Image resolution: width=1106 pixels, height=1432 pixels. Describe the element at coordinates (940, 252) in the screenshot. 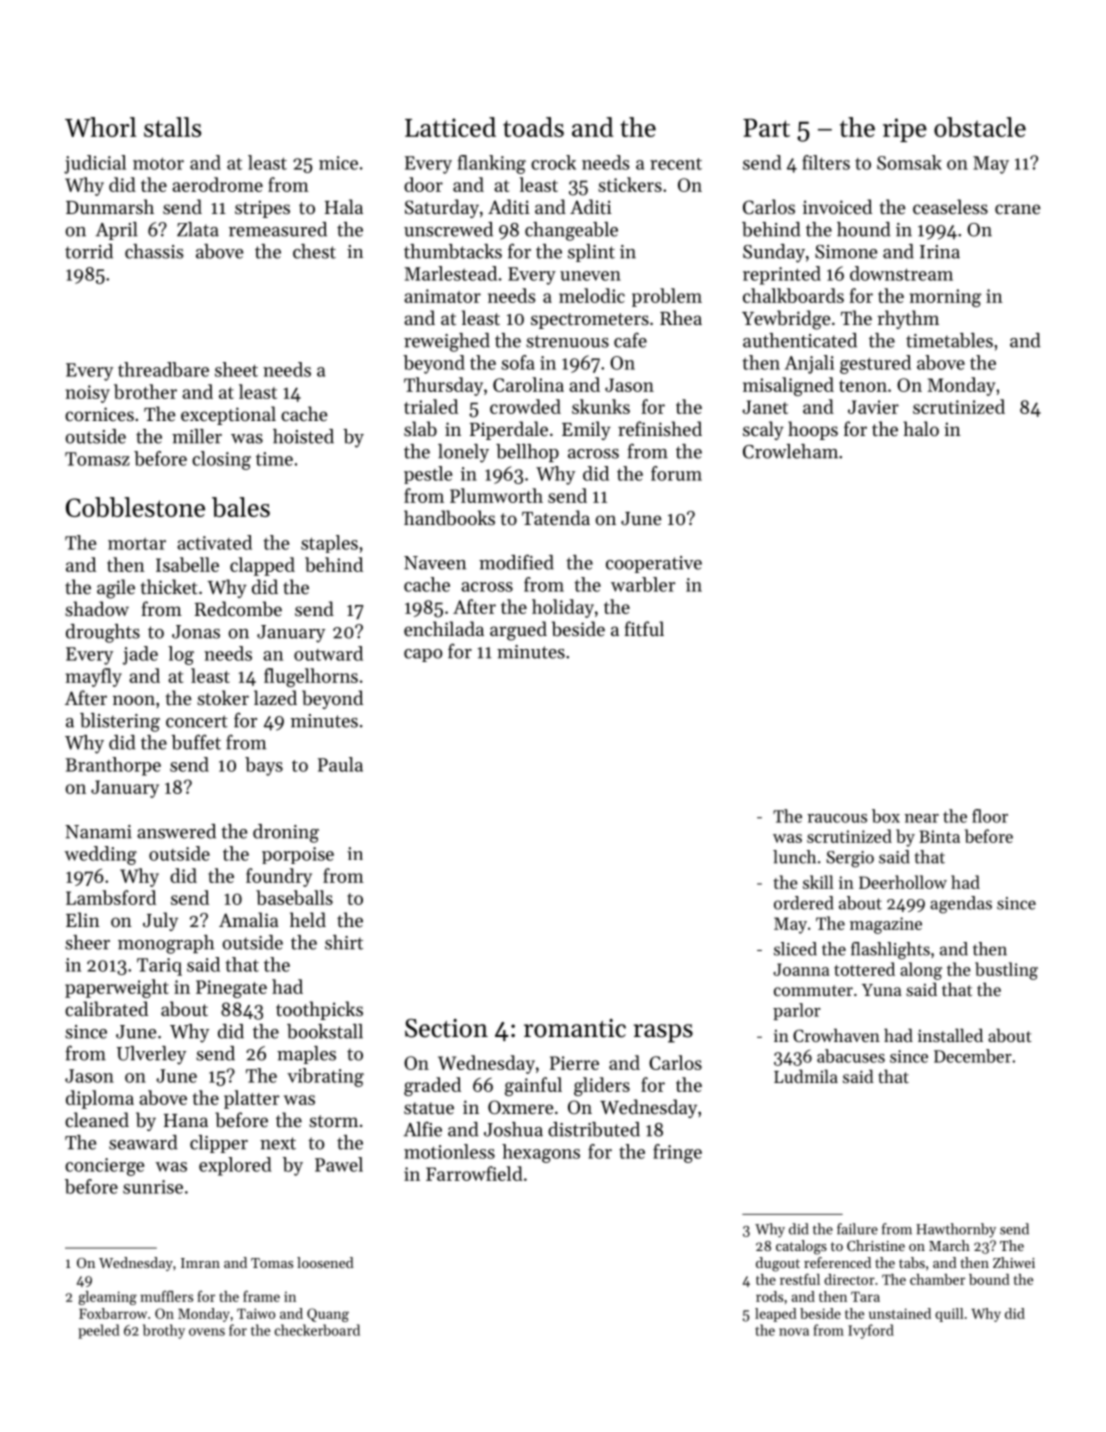

I see `Irina` at that location.
